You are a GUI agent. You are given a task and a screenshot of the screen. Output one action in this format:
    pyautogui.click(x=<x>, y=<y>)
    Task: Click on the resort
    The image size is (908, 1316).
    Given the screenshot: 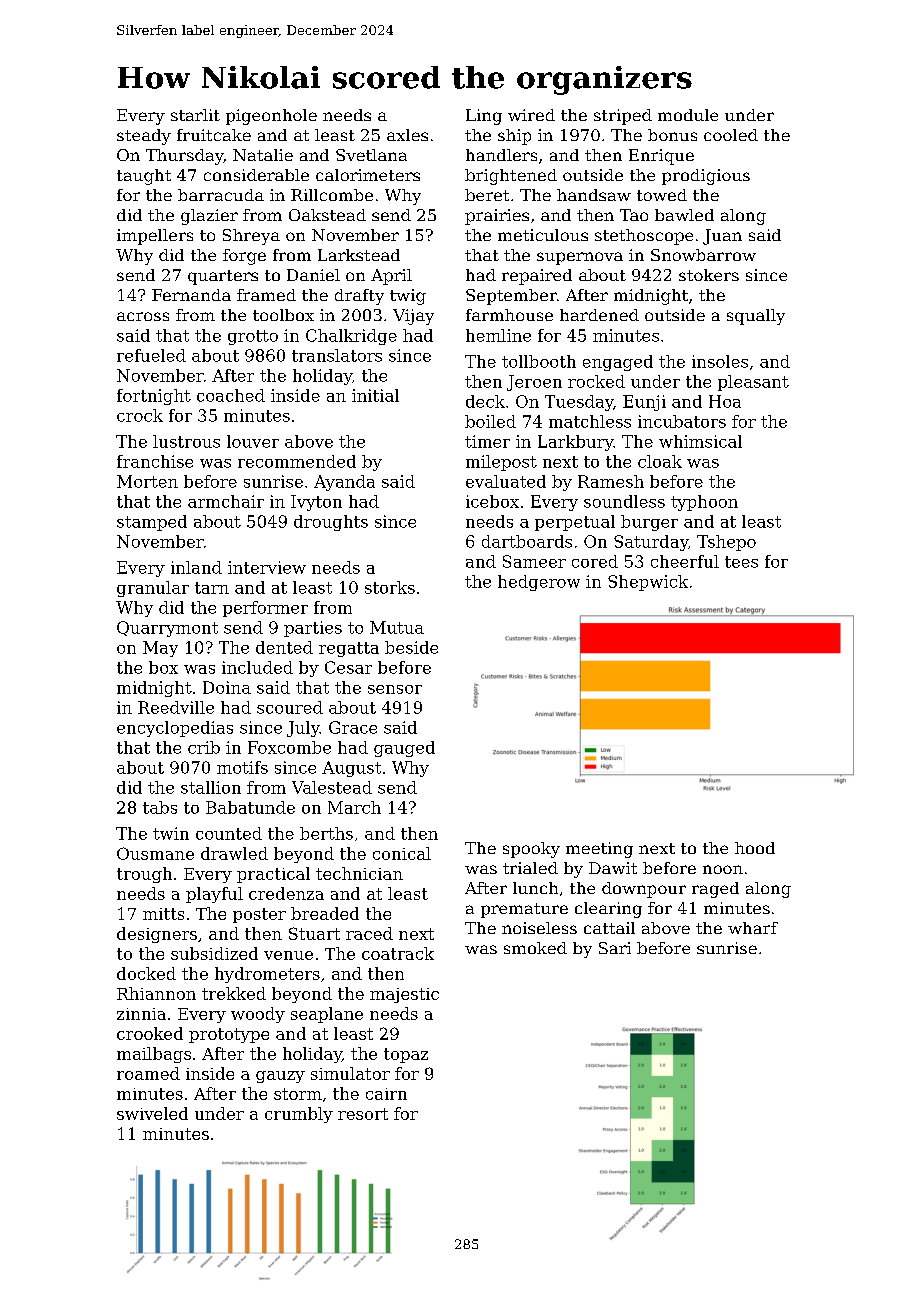 What is the action you would take?
    pyautogui.click(x=363, y=1114)
